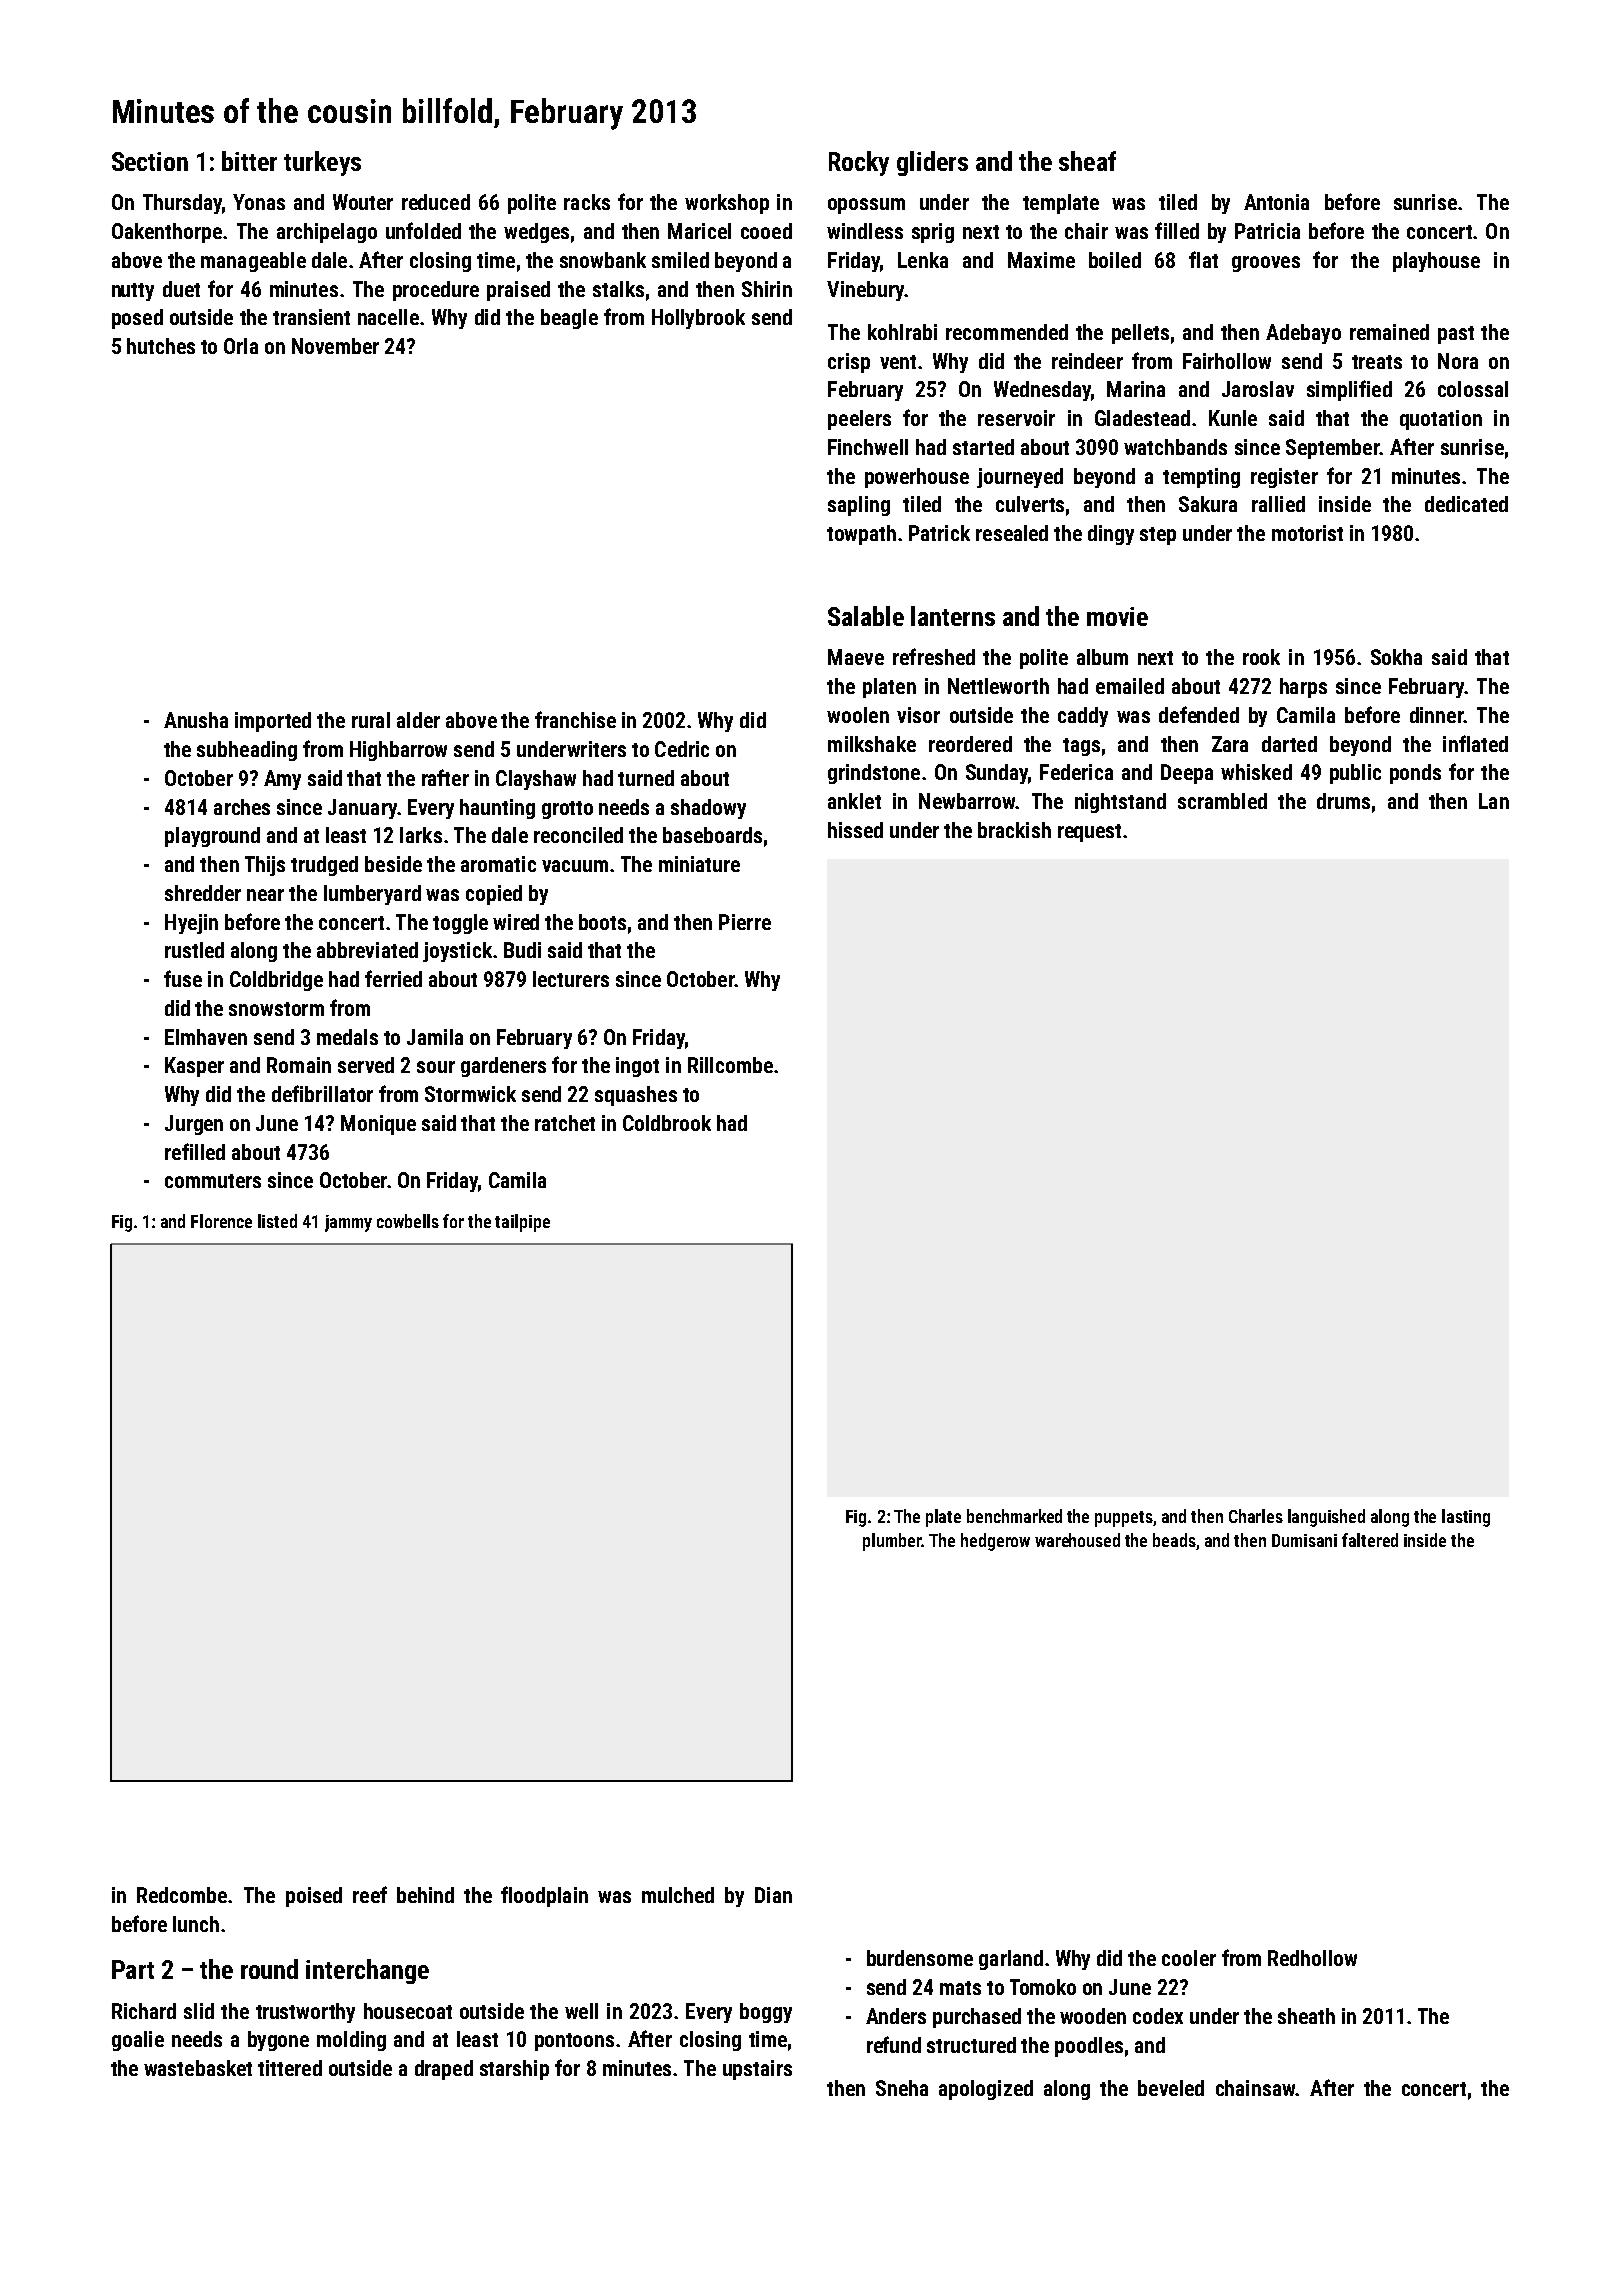 The image size is (1620, 2292). I want to click on Pierre, so click(745, 922).
